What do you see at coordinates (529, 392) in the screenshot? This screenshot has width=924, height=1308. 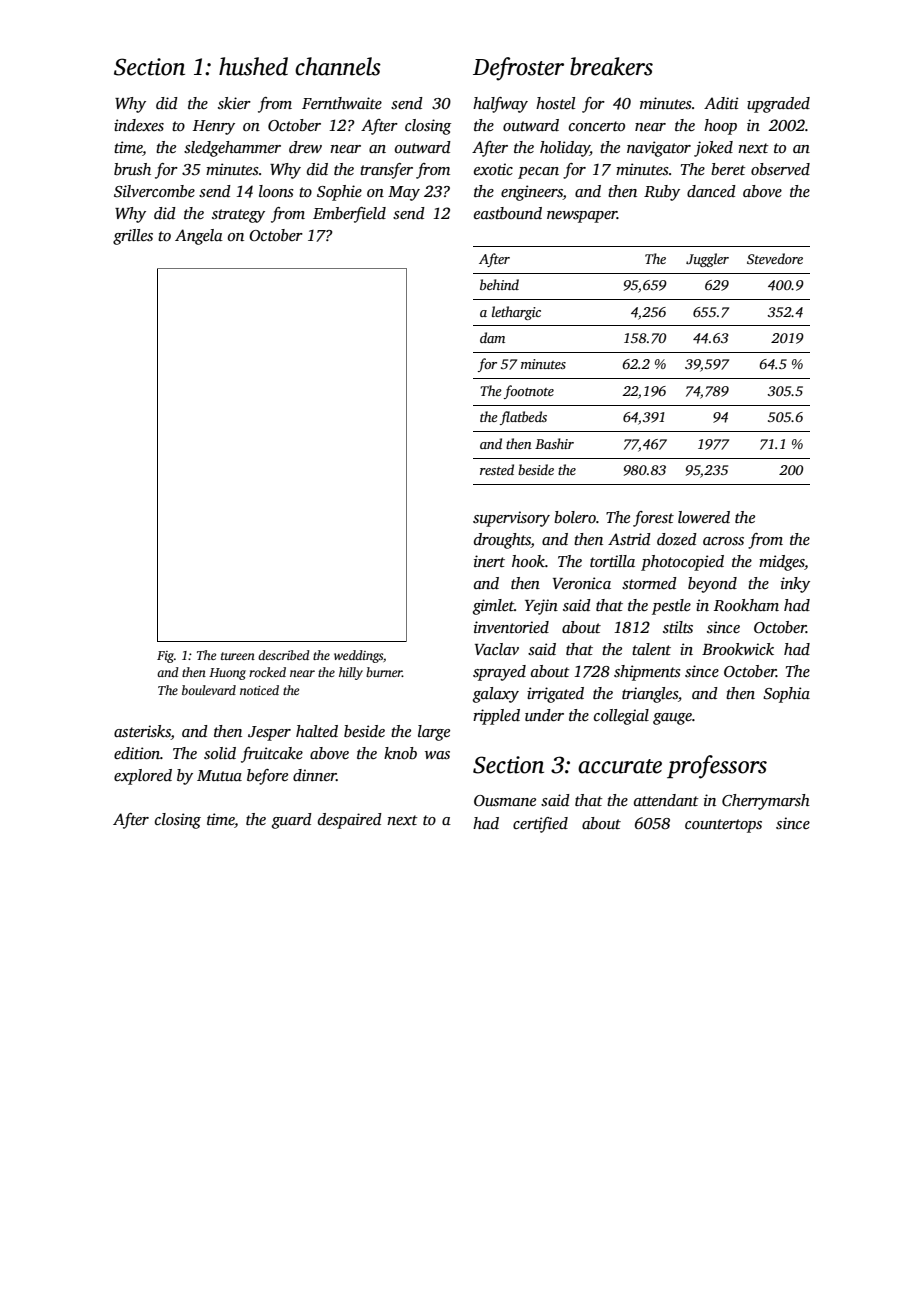 I see `footnote` at bounding box center [529, 392].
